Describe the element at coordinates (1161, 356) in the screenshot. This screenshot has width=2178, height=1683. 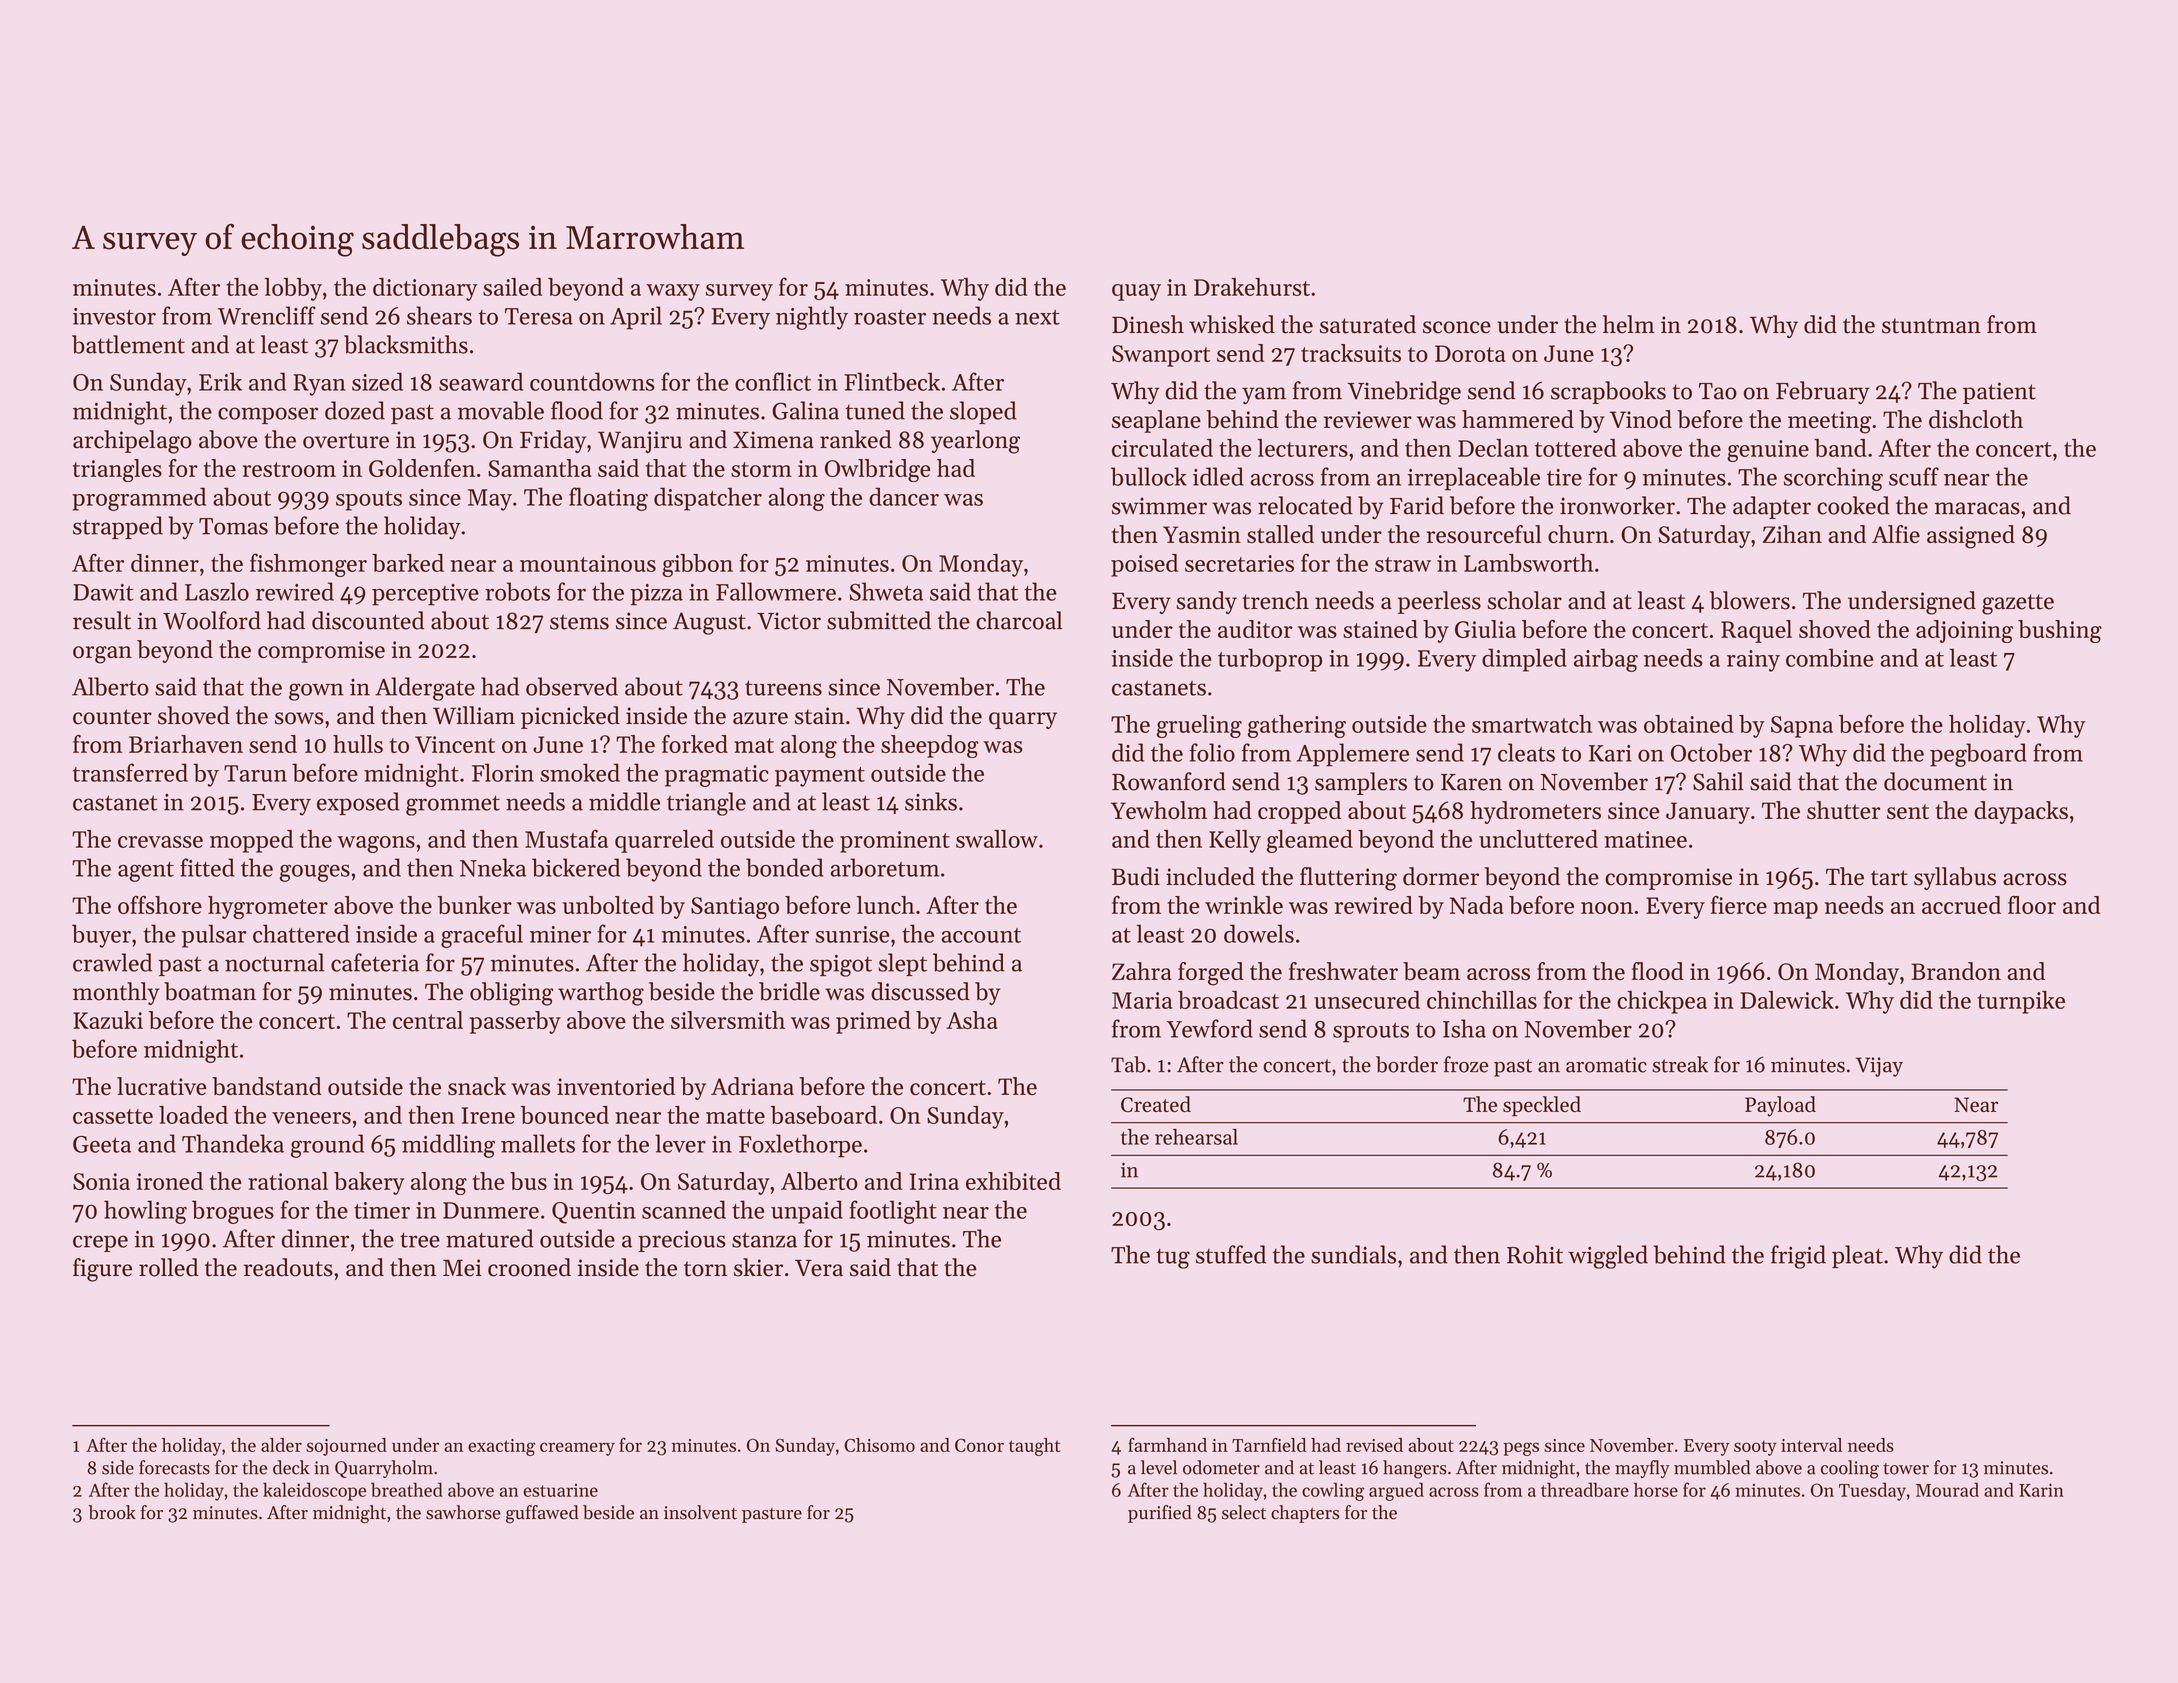
I see `Swanport` at that location.
